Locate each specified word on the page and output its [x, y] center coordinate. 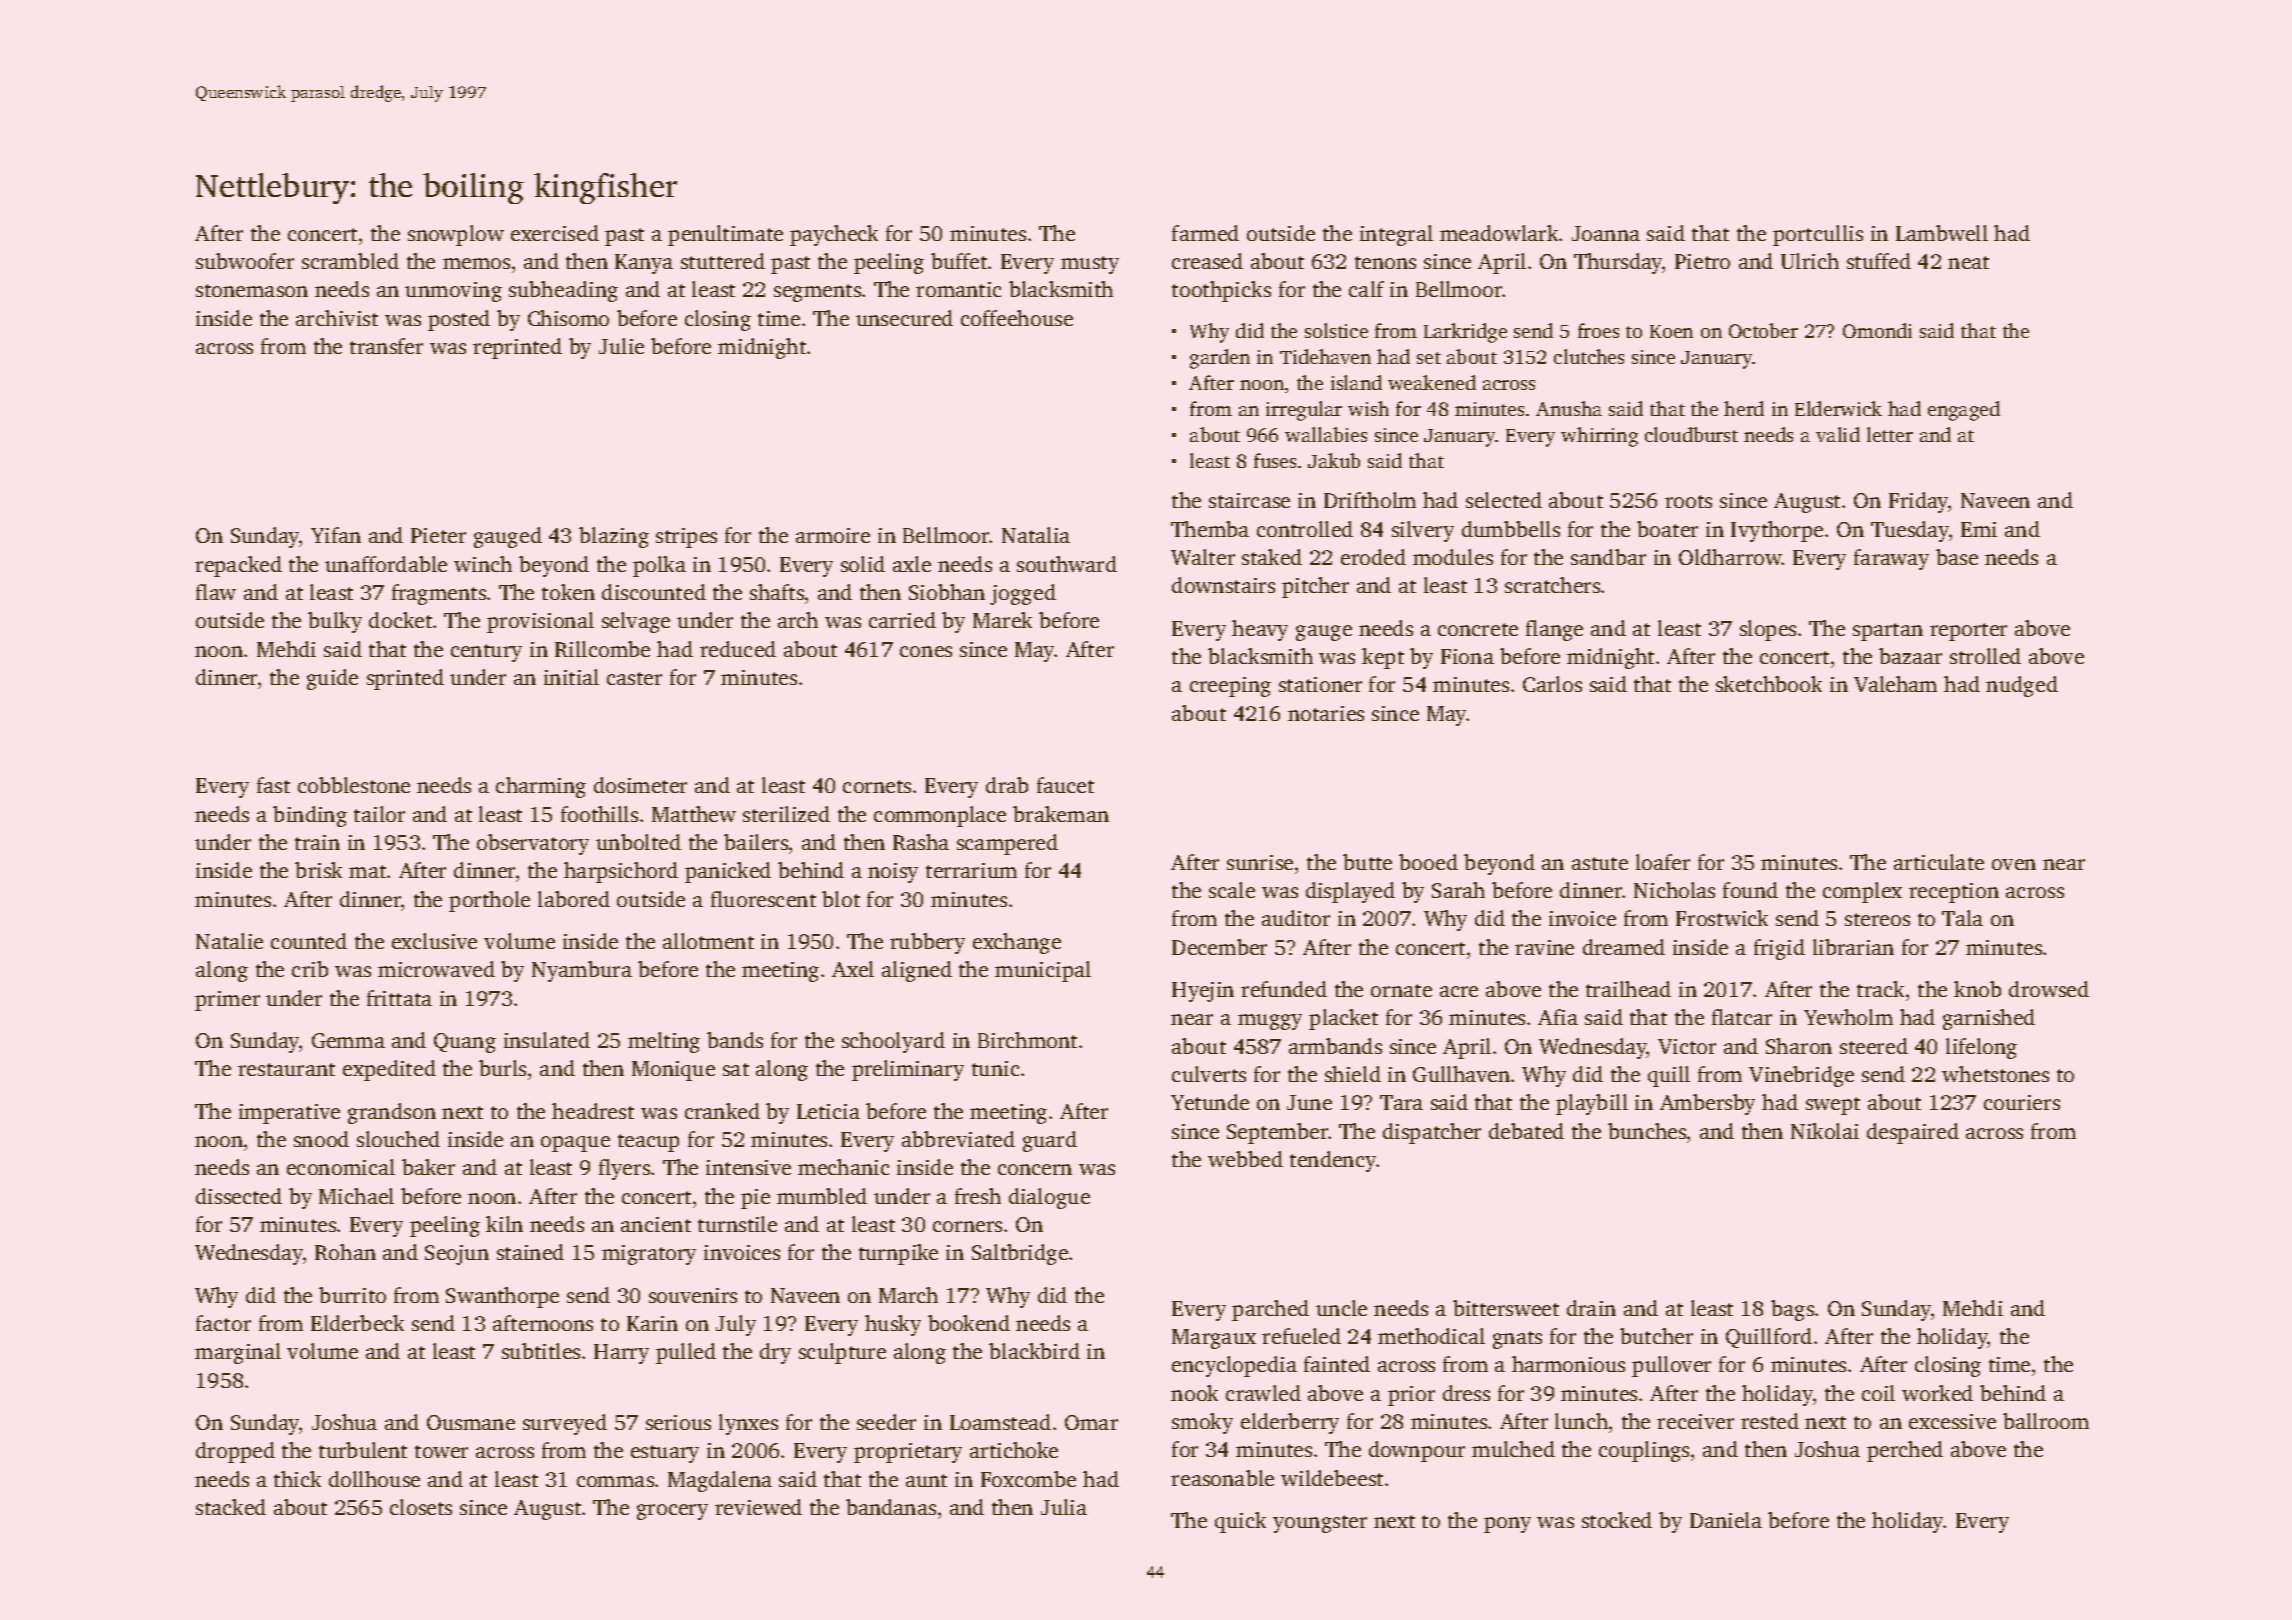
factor [223, 1323]
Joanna [1606, 233]
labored [574, 899]
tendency [1333, 1161]
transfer [386, 346]
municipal [1043, 971]
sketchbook [1769, 684]
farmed [1205, 233]
